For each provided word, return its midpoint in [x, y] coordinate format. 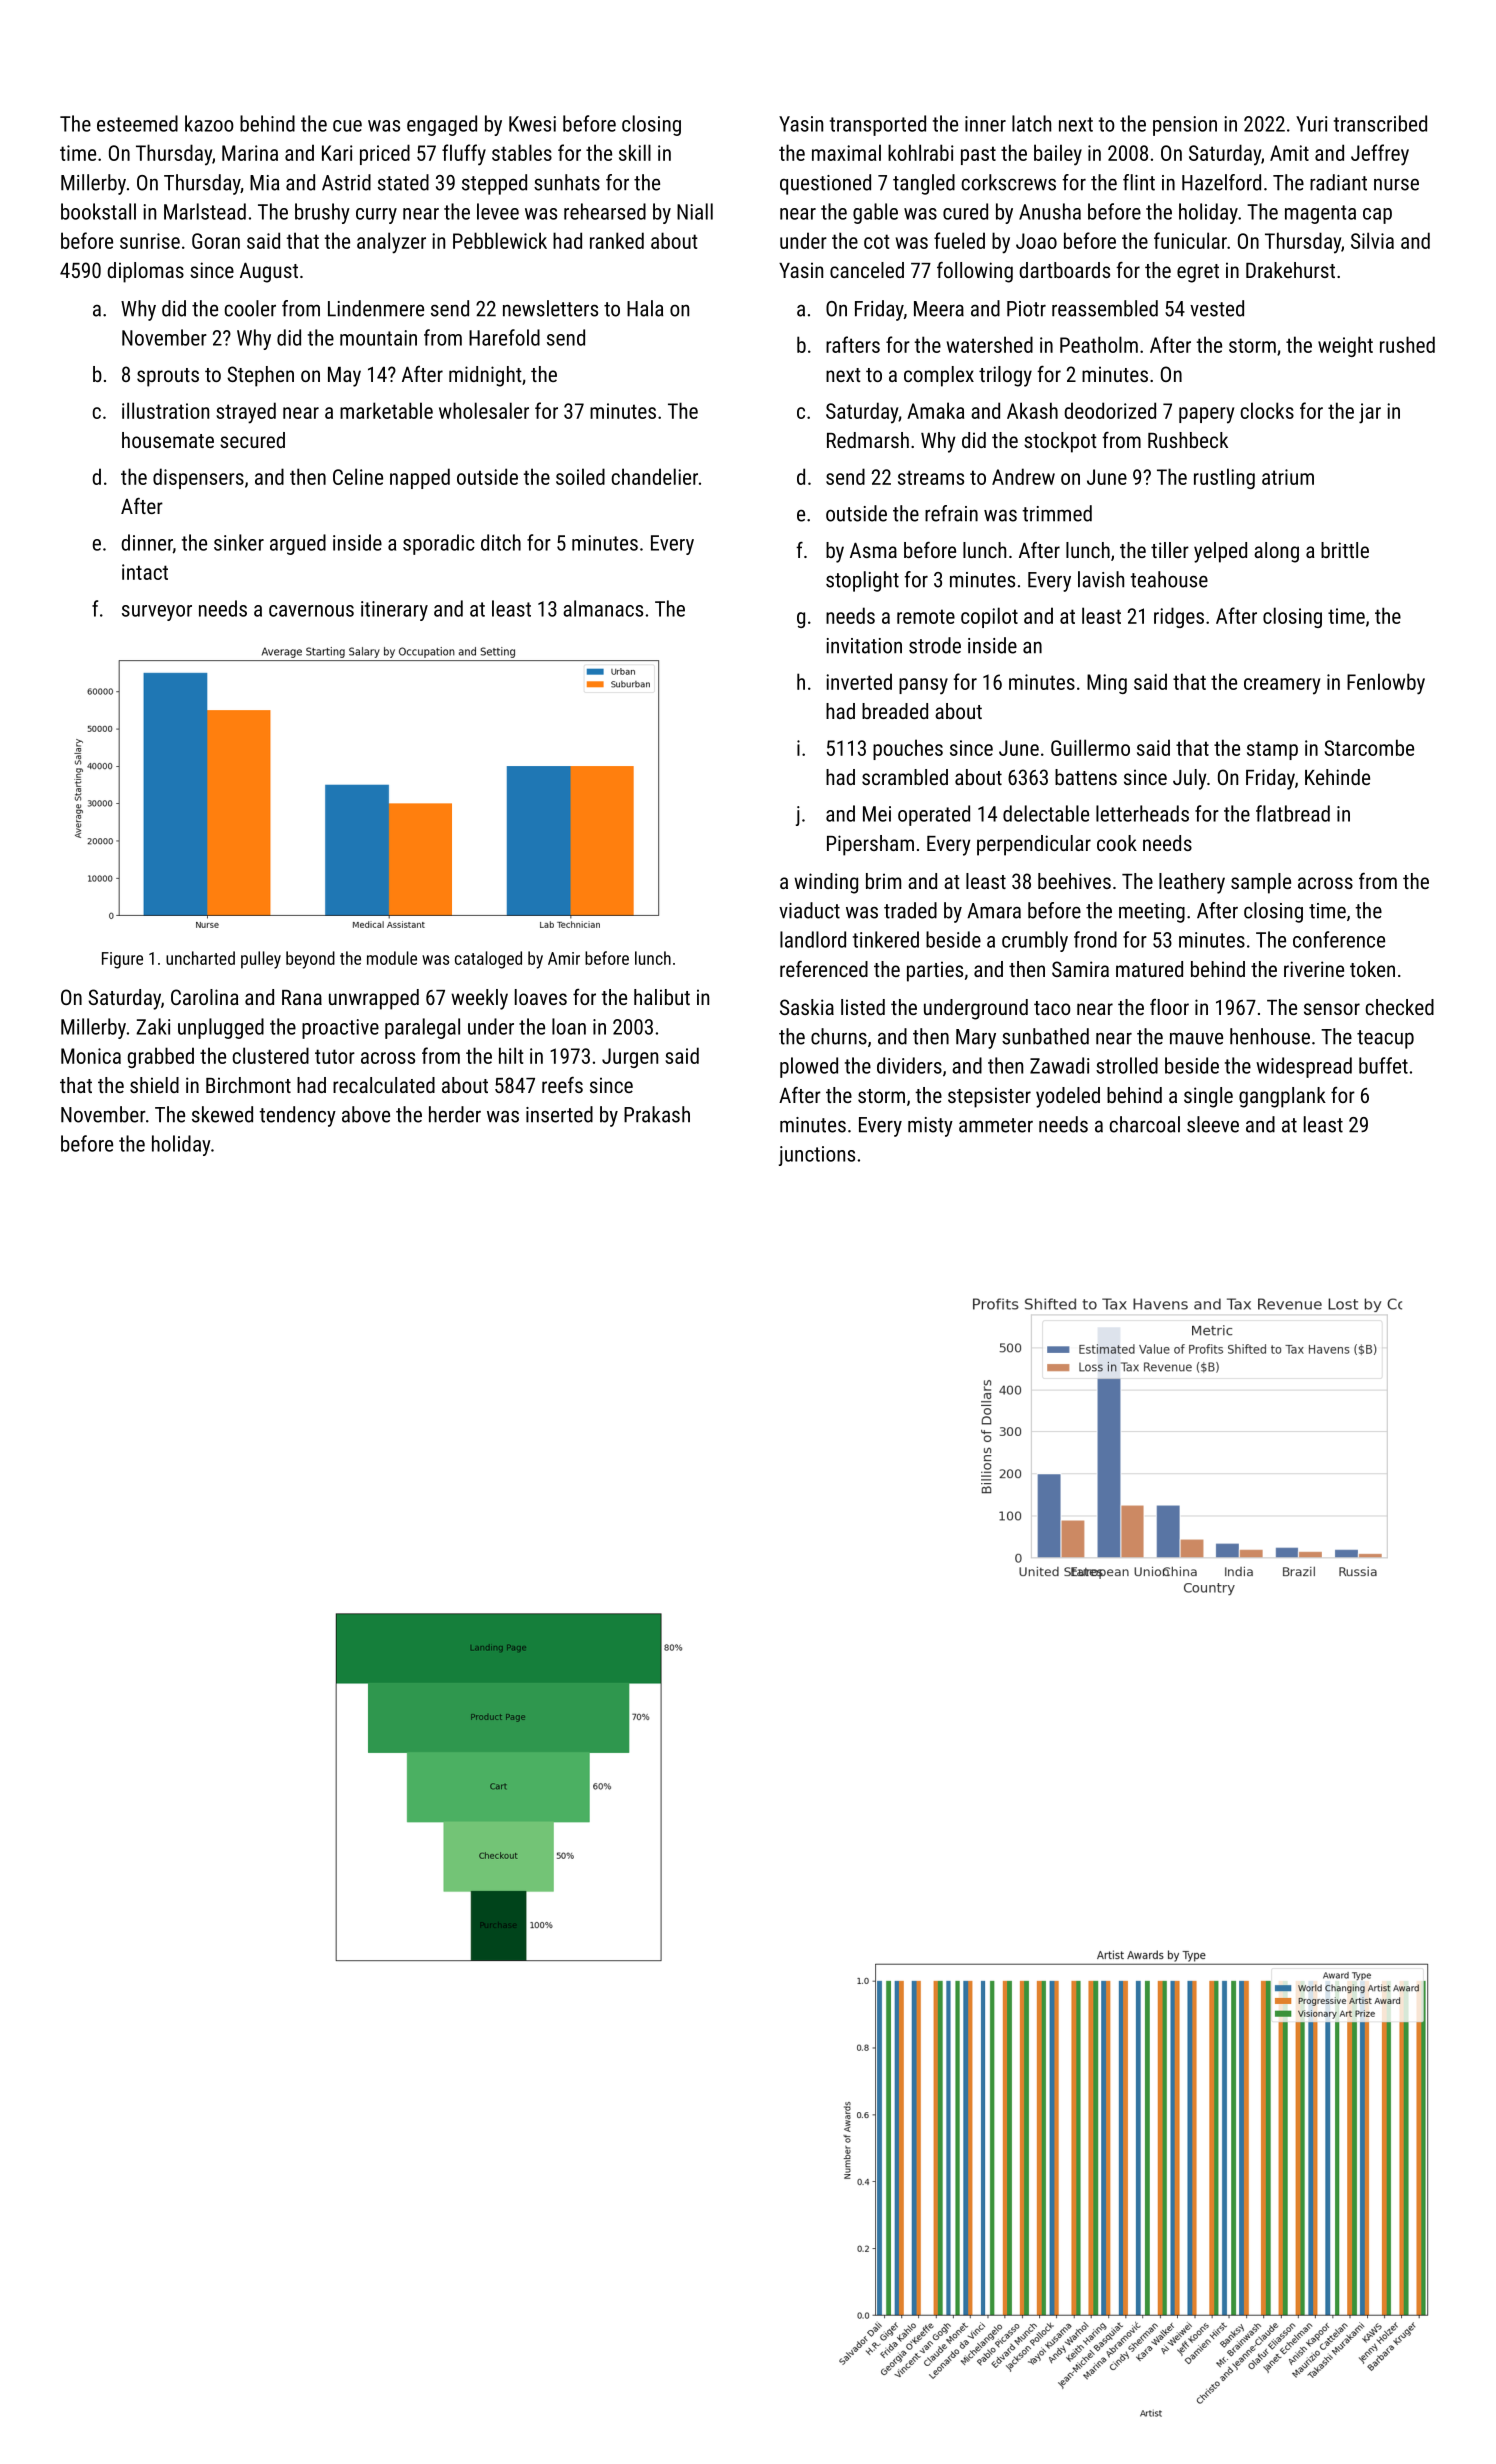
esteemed [137, 123]
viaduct [809, 910]
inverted [859, 681]
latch [1031, 123]
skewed [222, 1114]
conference [1339, 939]
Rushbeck [1188, 440]
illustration [165, 410]
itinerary [394, 611]
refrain [951, 513]
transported [878, 125]
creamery [1282, 686]
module [392, 958]
